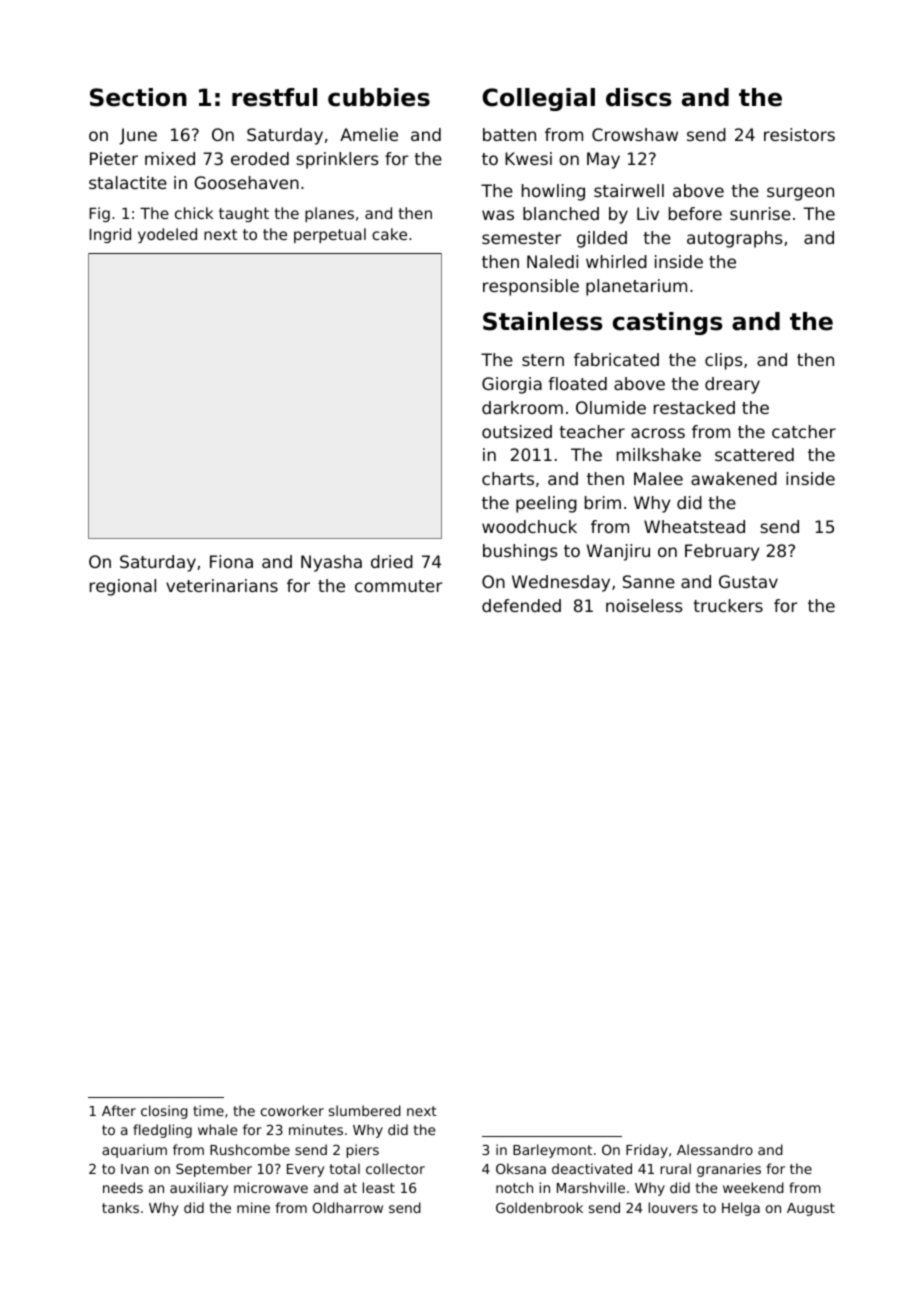 The image size is (924, 1308). I want to click on defended, so click(521, 605).
